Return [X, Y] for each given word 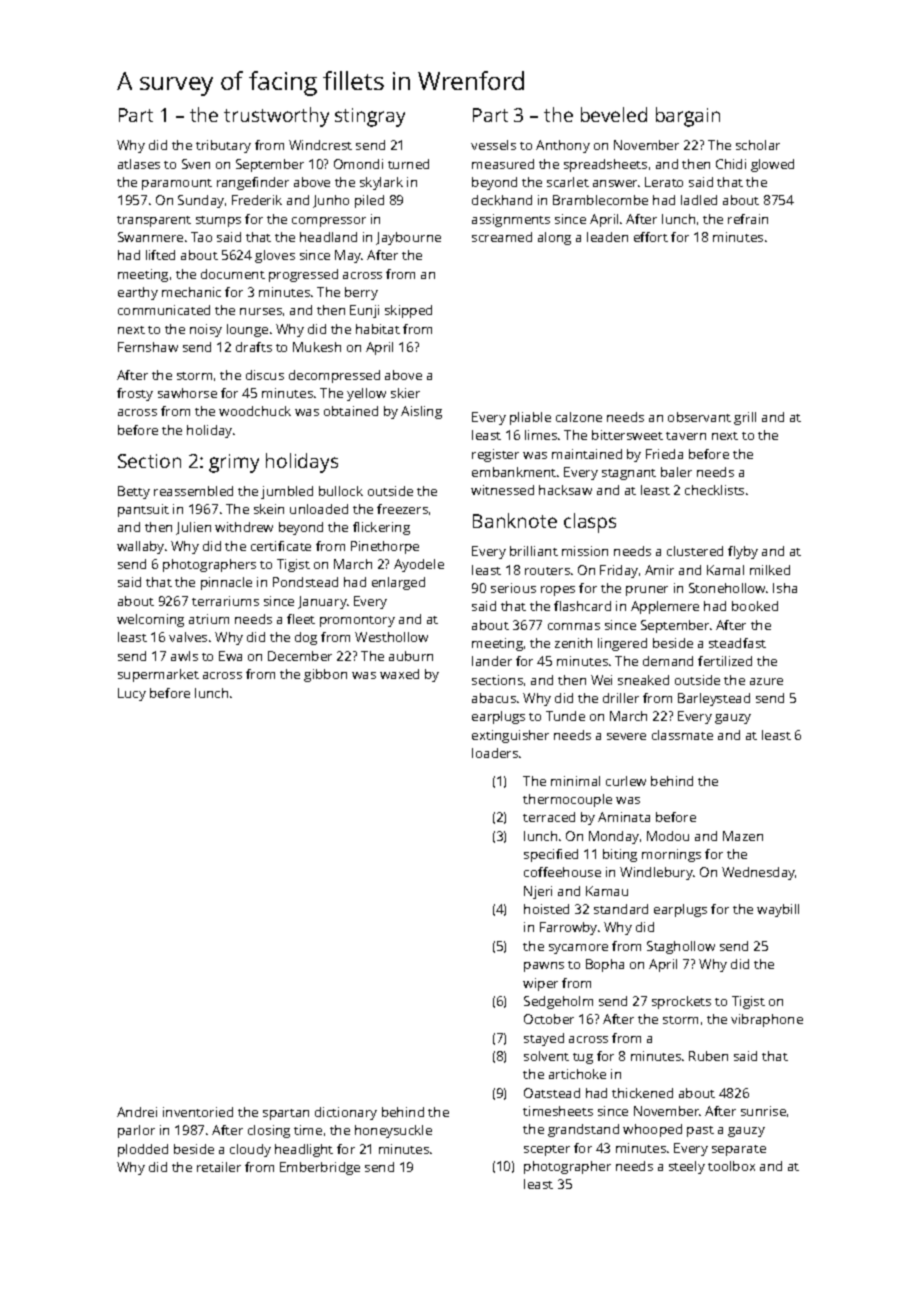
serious [513, 588]
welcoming [150, 620]
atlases [139, 164]
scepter [547, 1150]
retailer [219, 1167]
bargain [688, 117]
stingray [370, 117]
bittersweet [627, 435]
